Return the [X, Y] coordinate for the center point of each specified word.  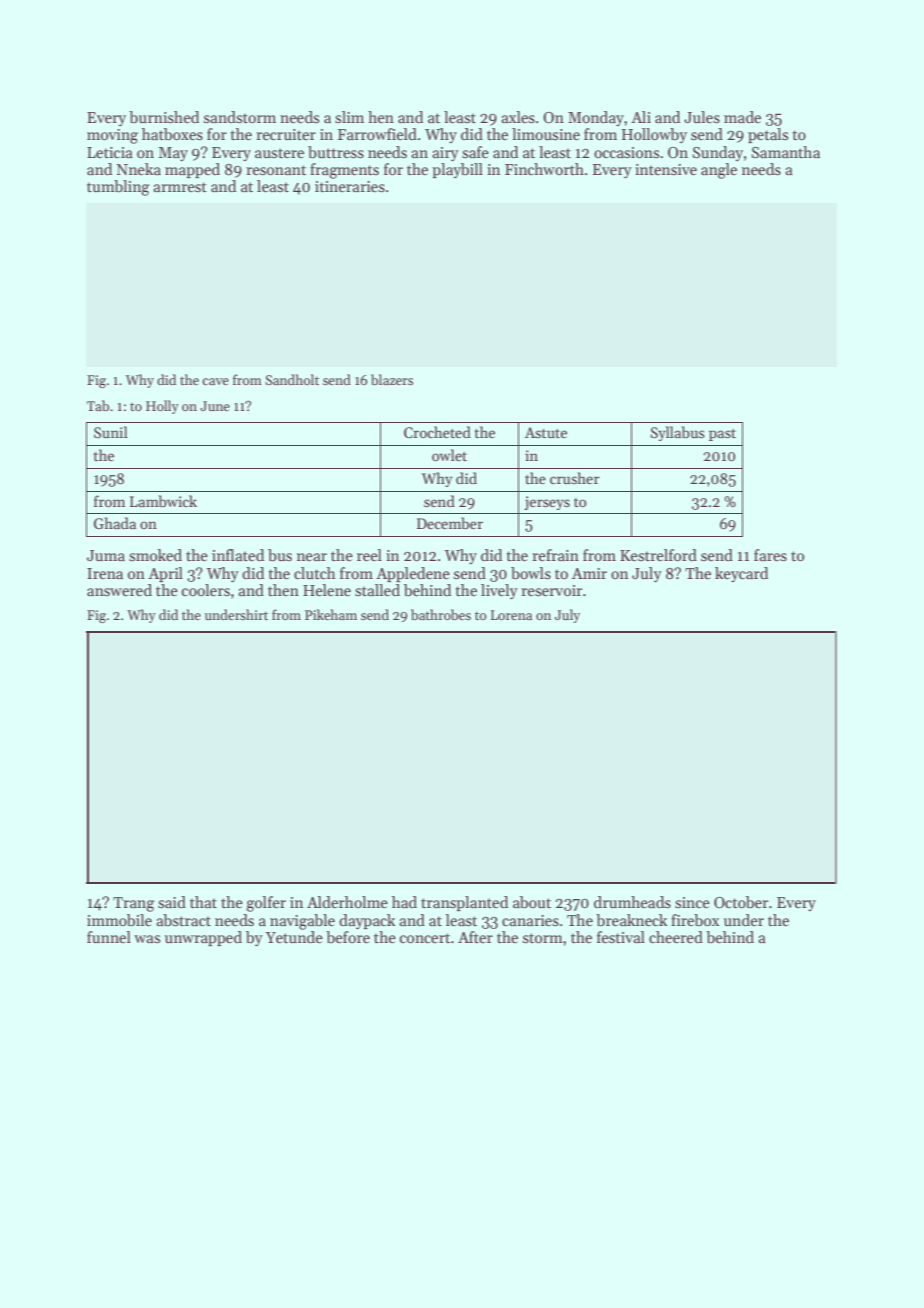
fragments [344, 171]
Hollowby [654, 135]
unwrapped [203, 938]
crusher [575, 478]
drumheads [632, 902]
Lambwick [163, 501]
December [450, 523]
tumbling [118, 188]
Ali [641, 117]
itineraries [350, 187]
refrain [555, 555]
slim [349, 117]
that [203, 902]
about [532, 902]
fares [770, 555]
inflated [238, 555]
